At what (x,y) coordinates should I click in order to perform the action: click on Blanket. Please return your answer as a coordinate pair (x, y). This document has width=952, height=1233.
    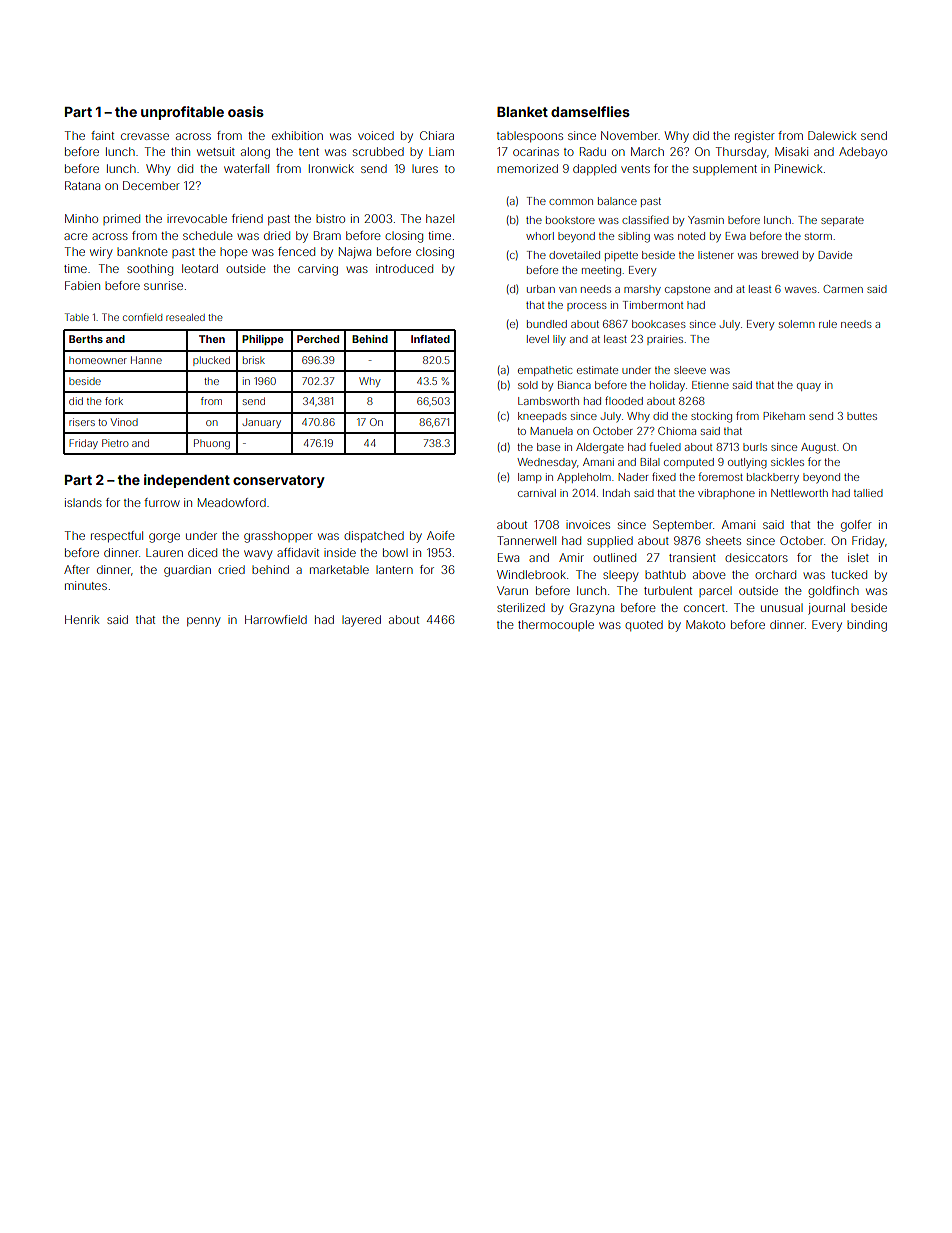
    Looking at the image, I should click on (522, 112).
